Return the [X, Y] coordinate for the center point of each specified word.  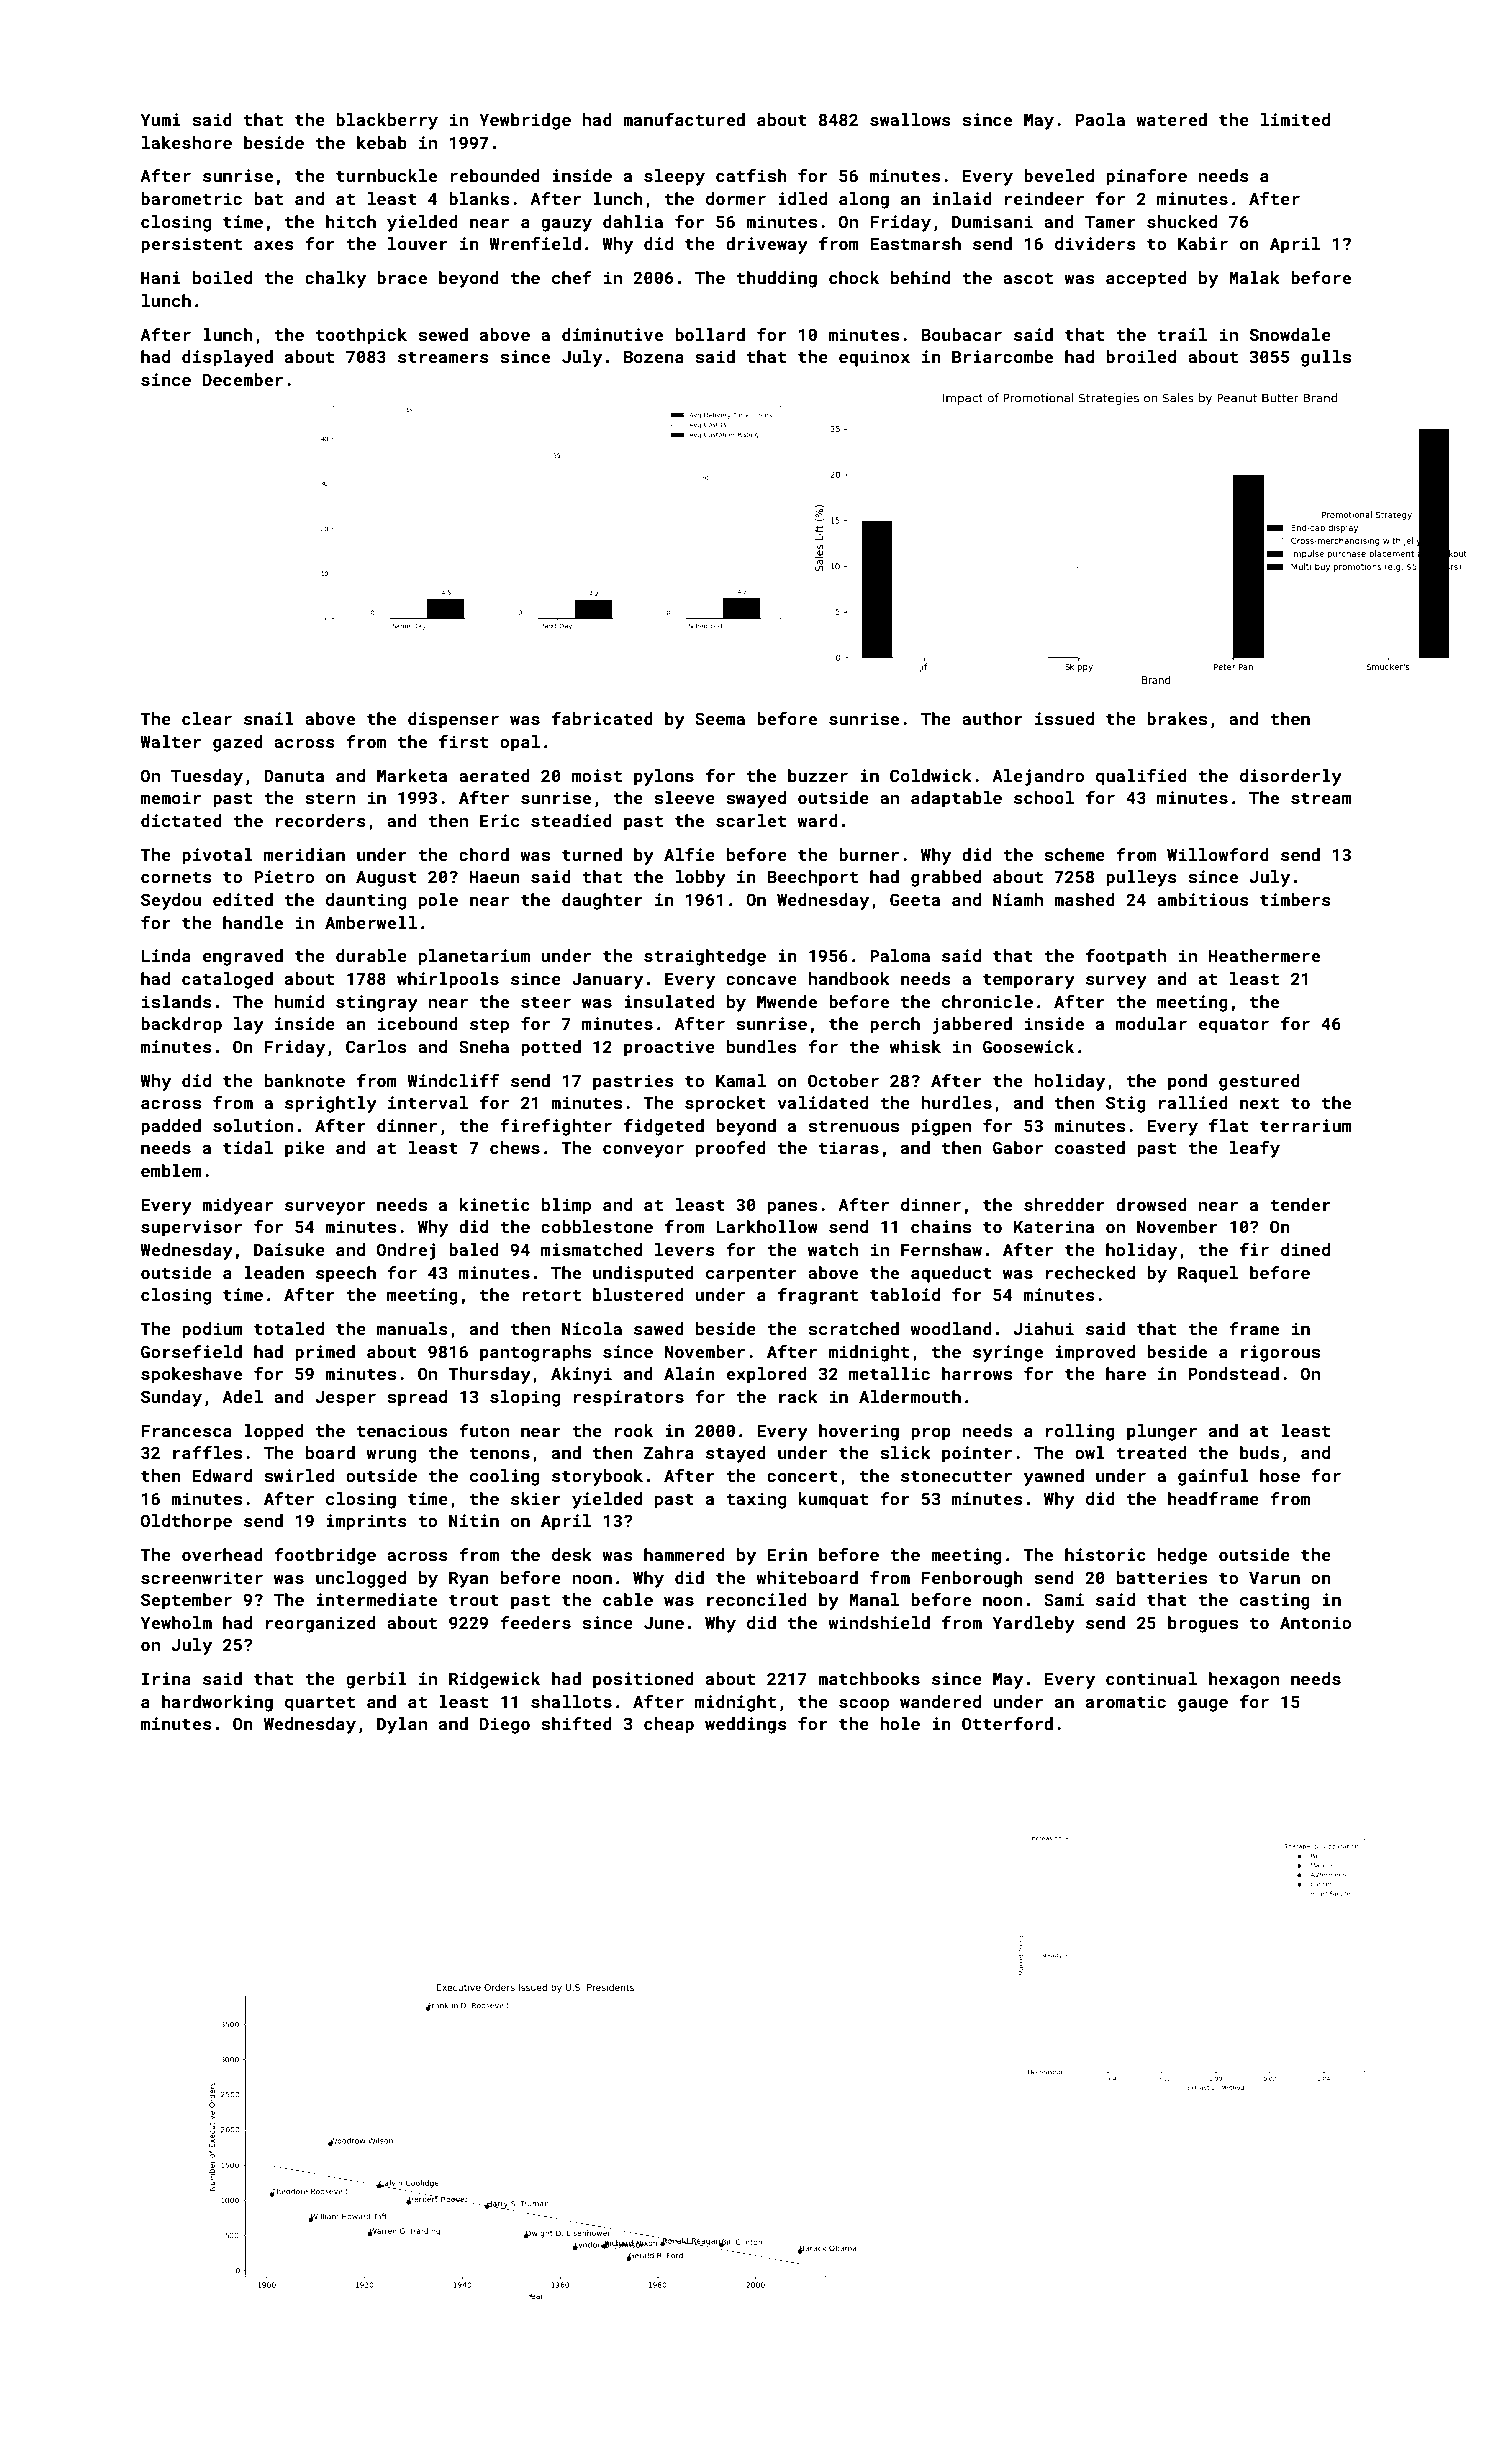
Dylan [402, 1725]
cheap [669, 1725]
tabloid [905, 1294]
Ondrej [406, 1251]
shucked [1182, 221]
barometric [191, 198]
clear [207, 718]
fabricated [602, 718]
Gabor [1018, 1147]
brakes [1177, 718]
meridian [304, 854]
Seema [720, 718]
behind [920, 277]
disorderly [1291, 777]
